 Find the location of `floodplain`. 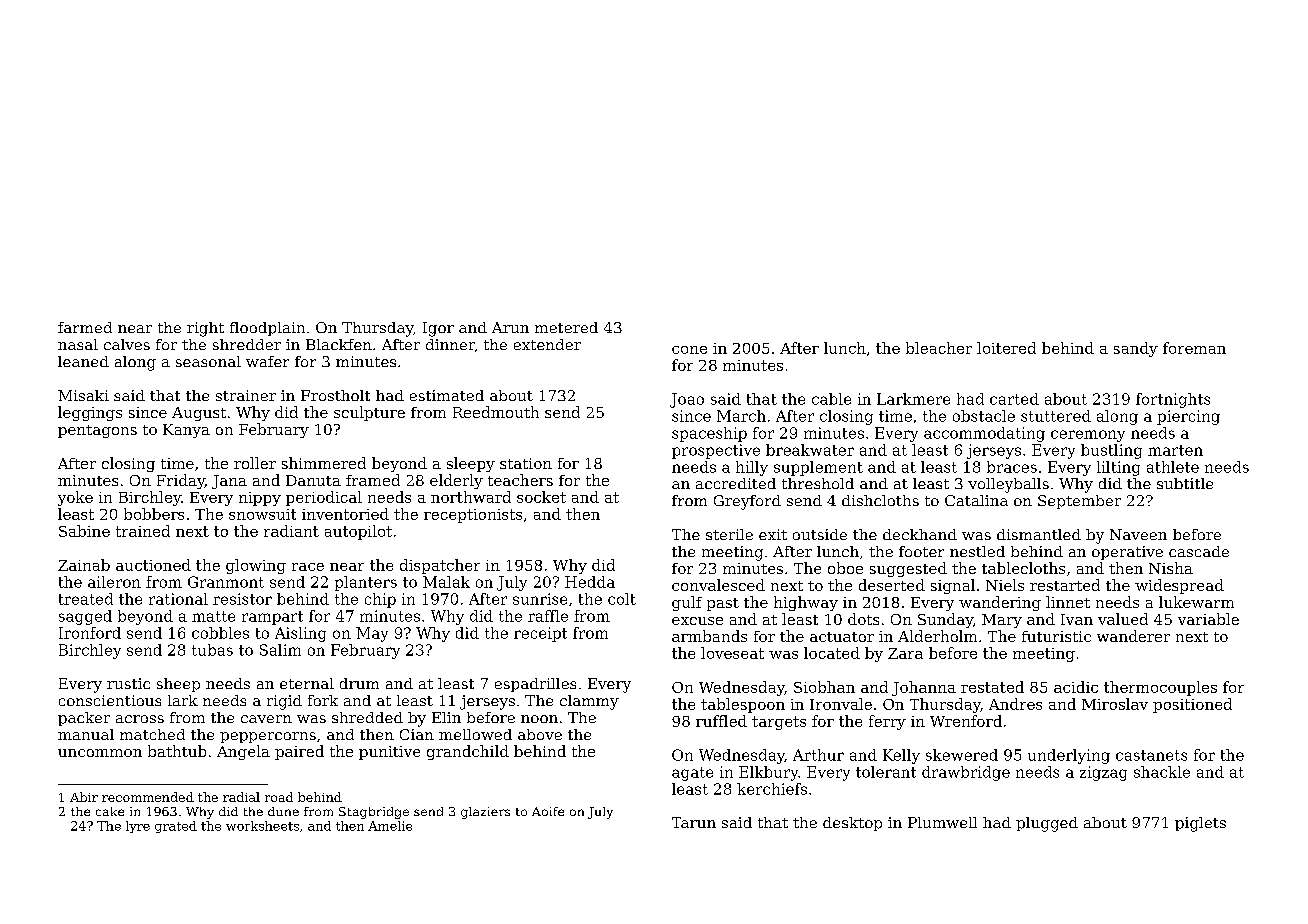

floodplain is located at coordinates (267, 329).
